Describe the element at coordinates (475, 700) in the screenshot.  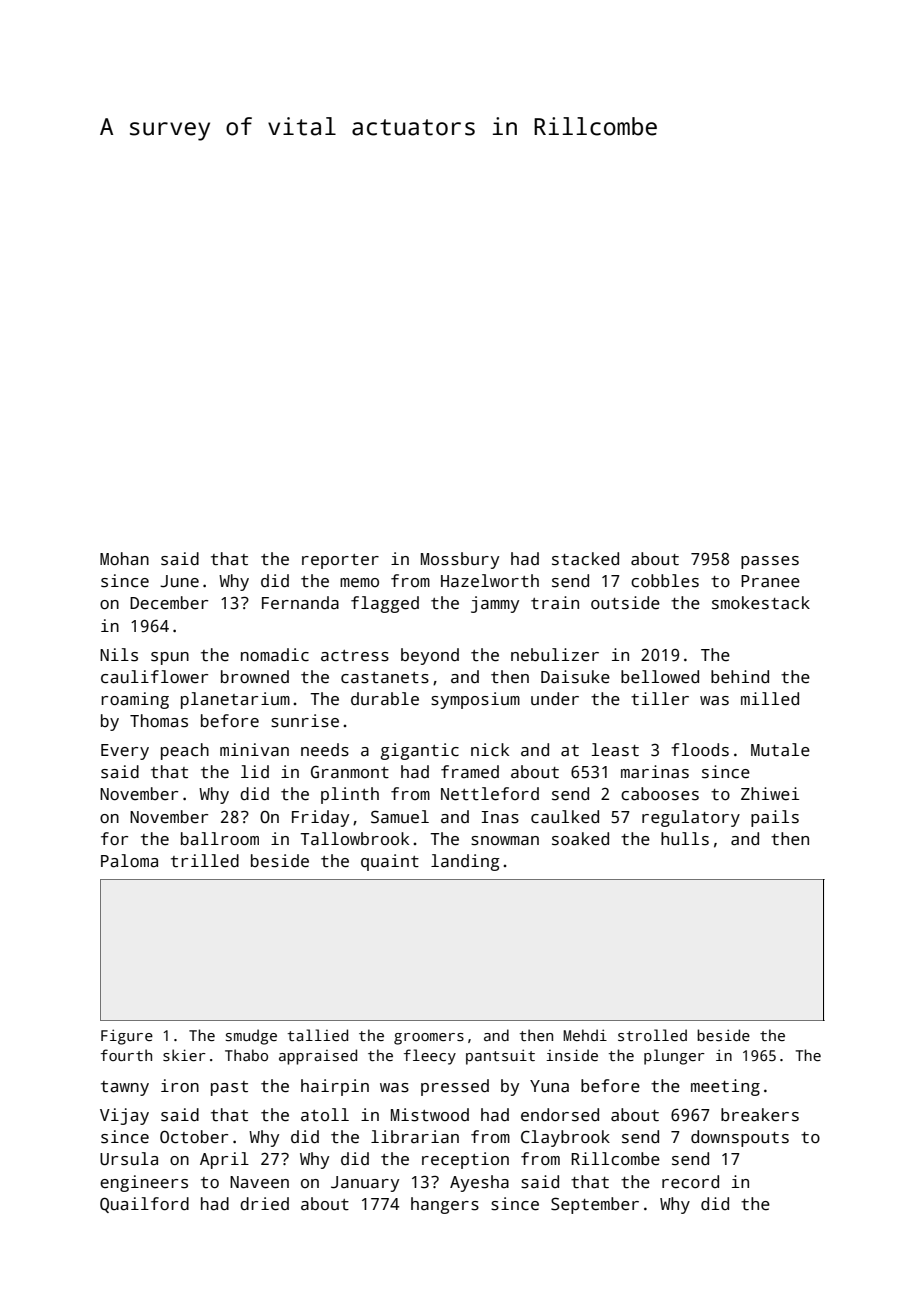
I see `symposium` at that location.
